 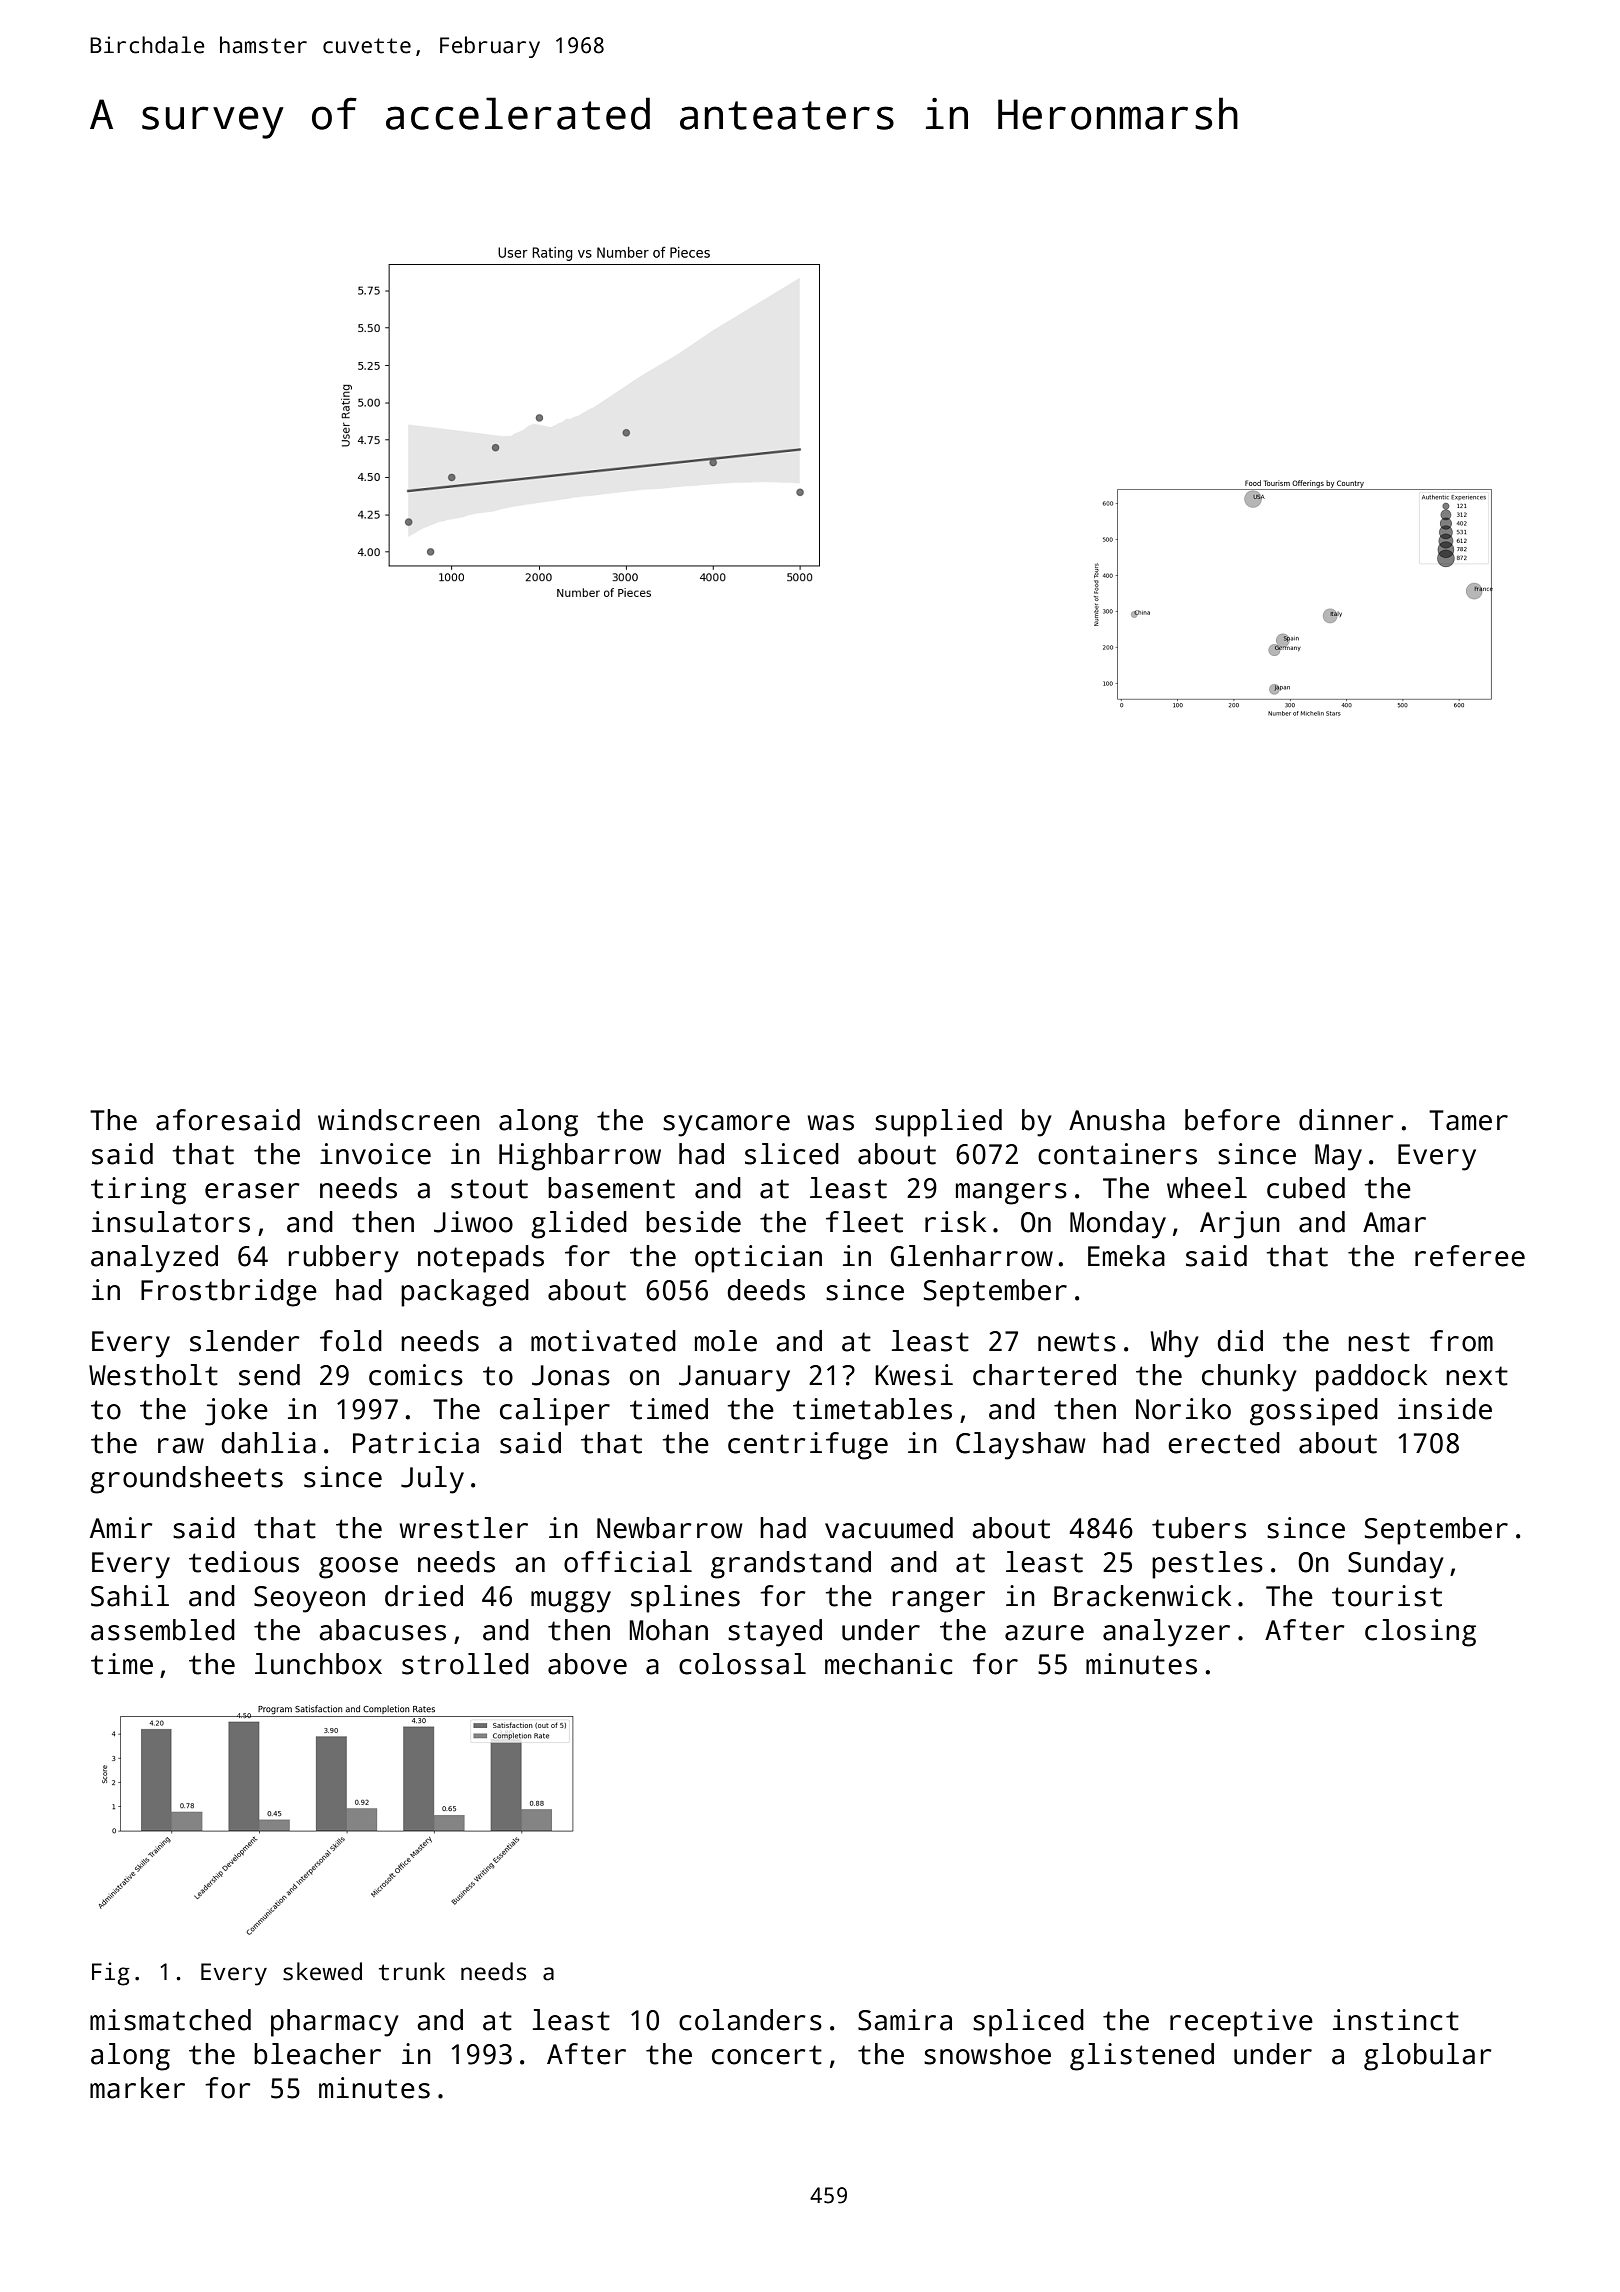 I want to click on analyzed, so click(x=154, y=1259).
